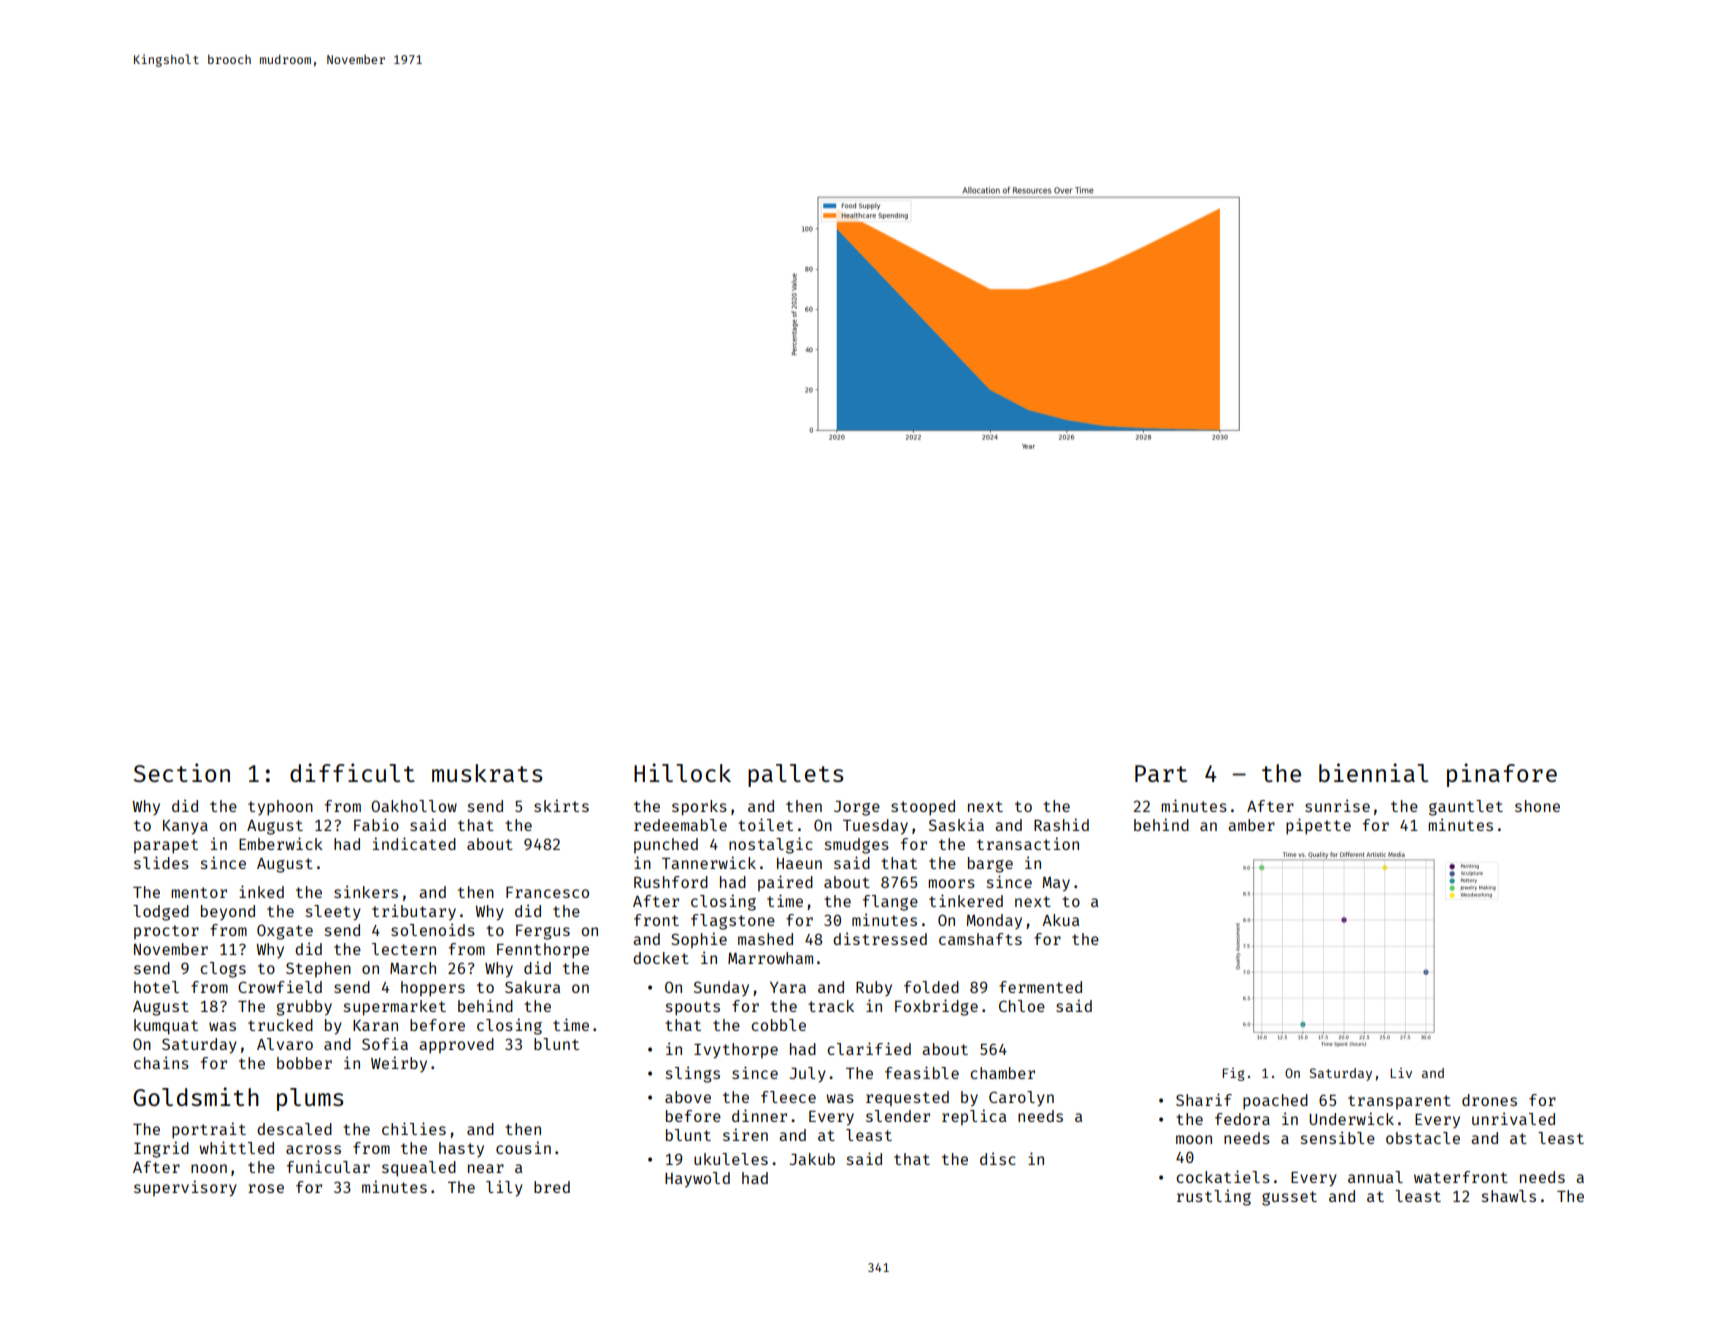  What do you see at coordinates (796, 775) in the screenshot?
I see `pallets` at bounding box center [796, 775].
